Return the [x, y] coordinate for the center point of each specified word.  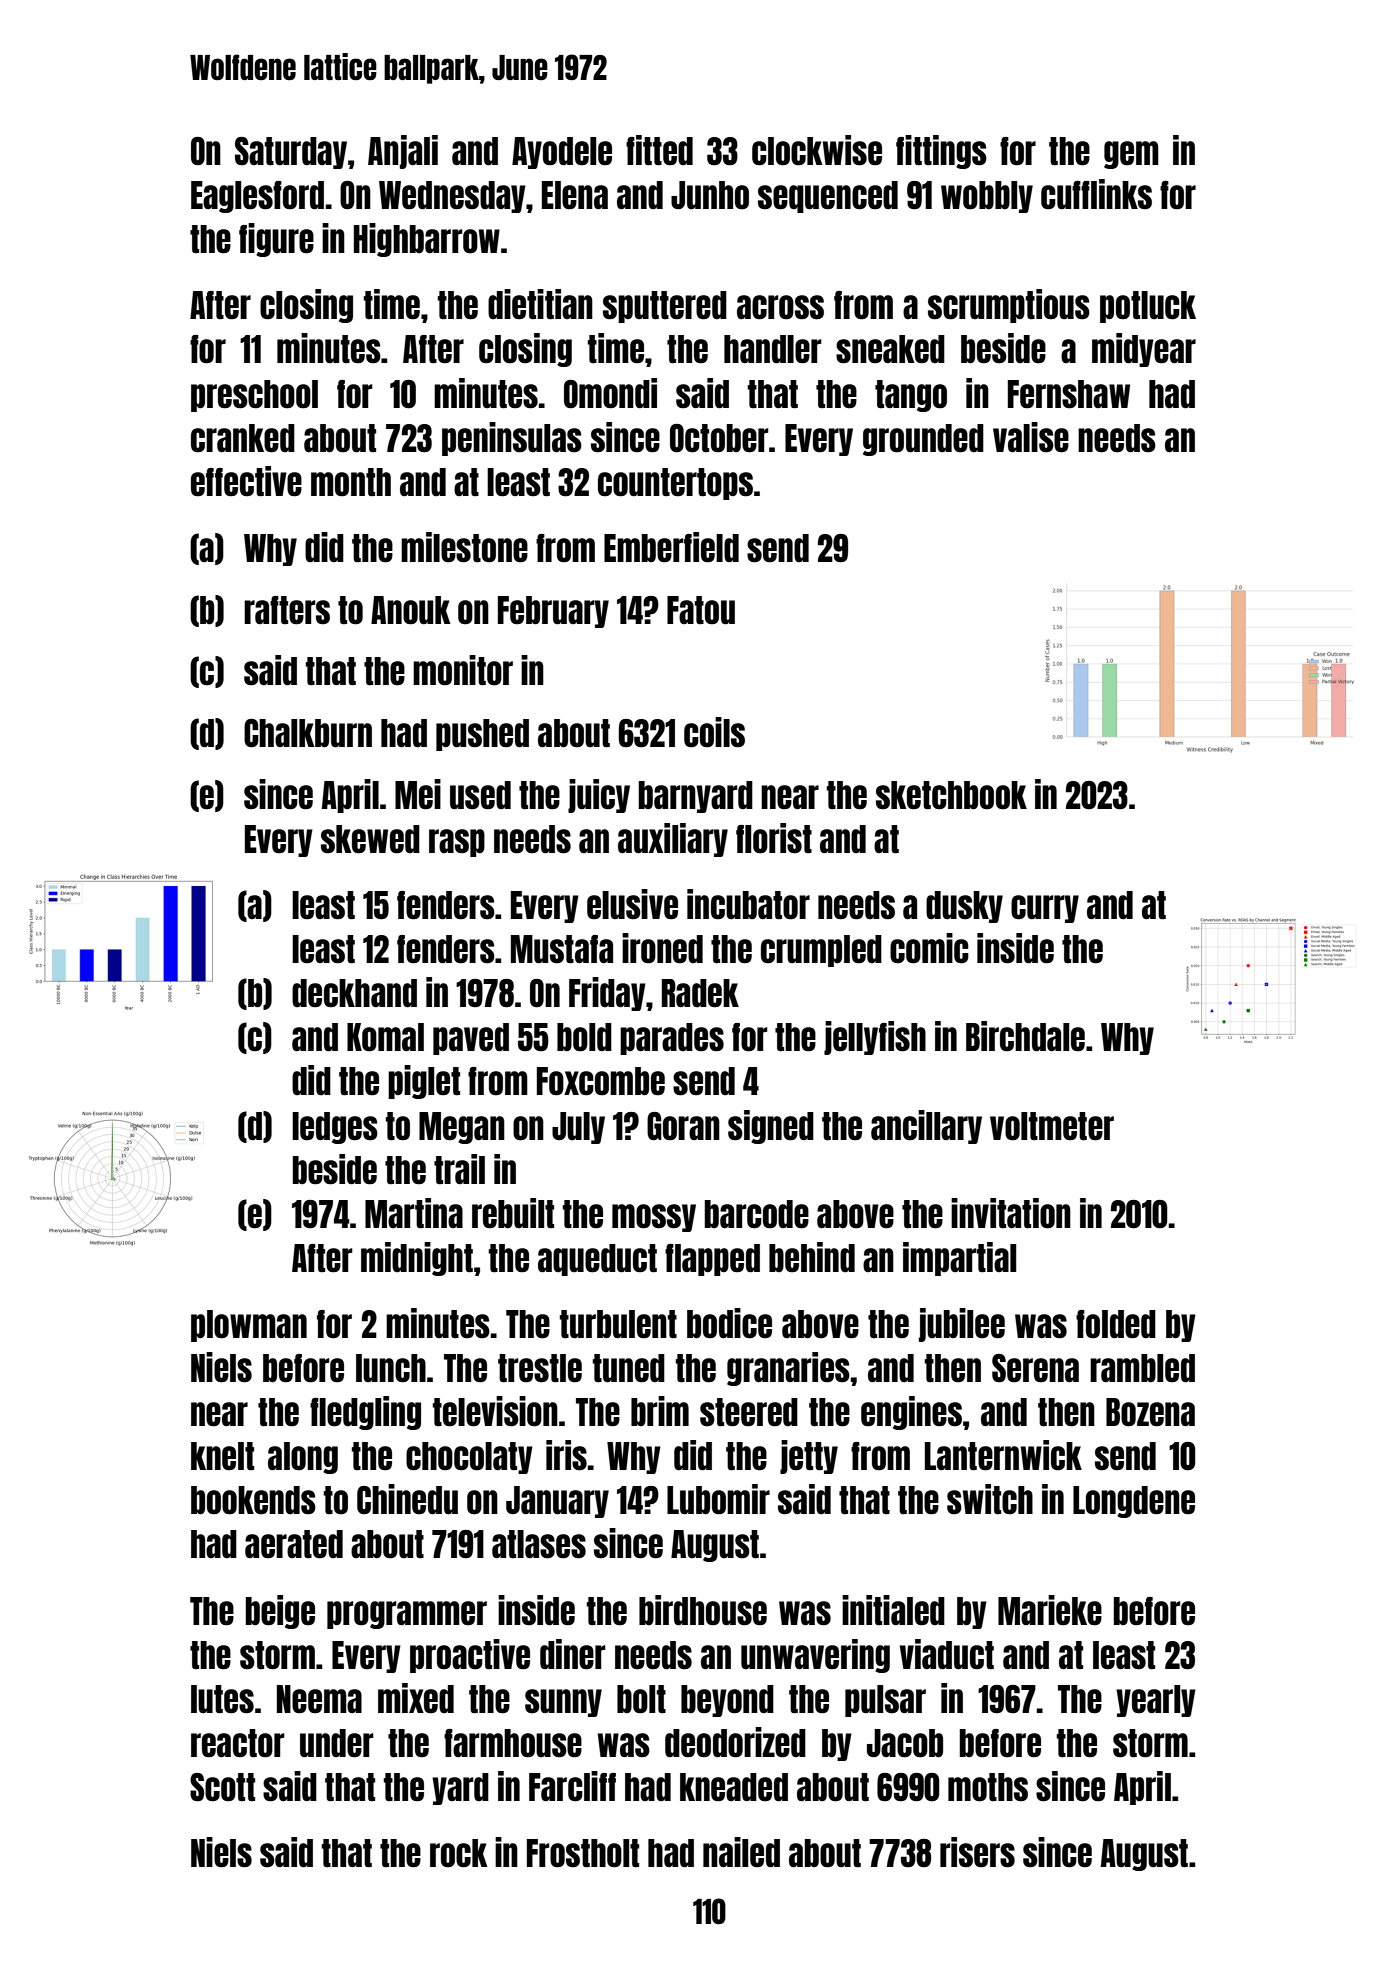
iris [566, 1455]
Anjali [403, 152]
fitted [659, 150]
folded [1116, 1324]
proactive [470, 1656]
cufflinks [1096, 194]
